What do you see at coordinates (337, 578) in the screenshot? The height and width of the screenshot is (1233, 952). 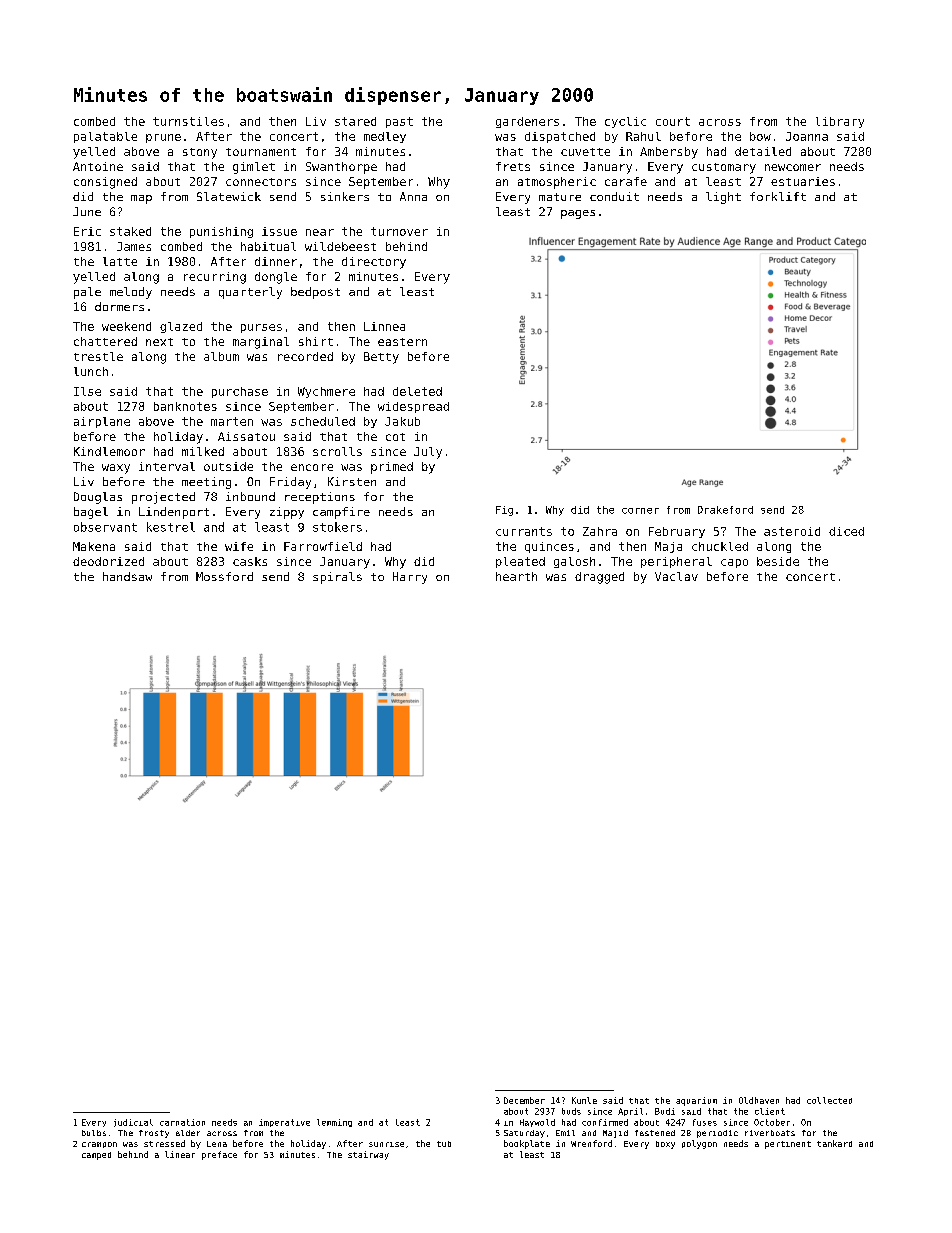 I see `spirals` at bounding box center [337, 578].
